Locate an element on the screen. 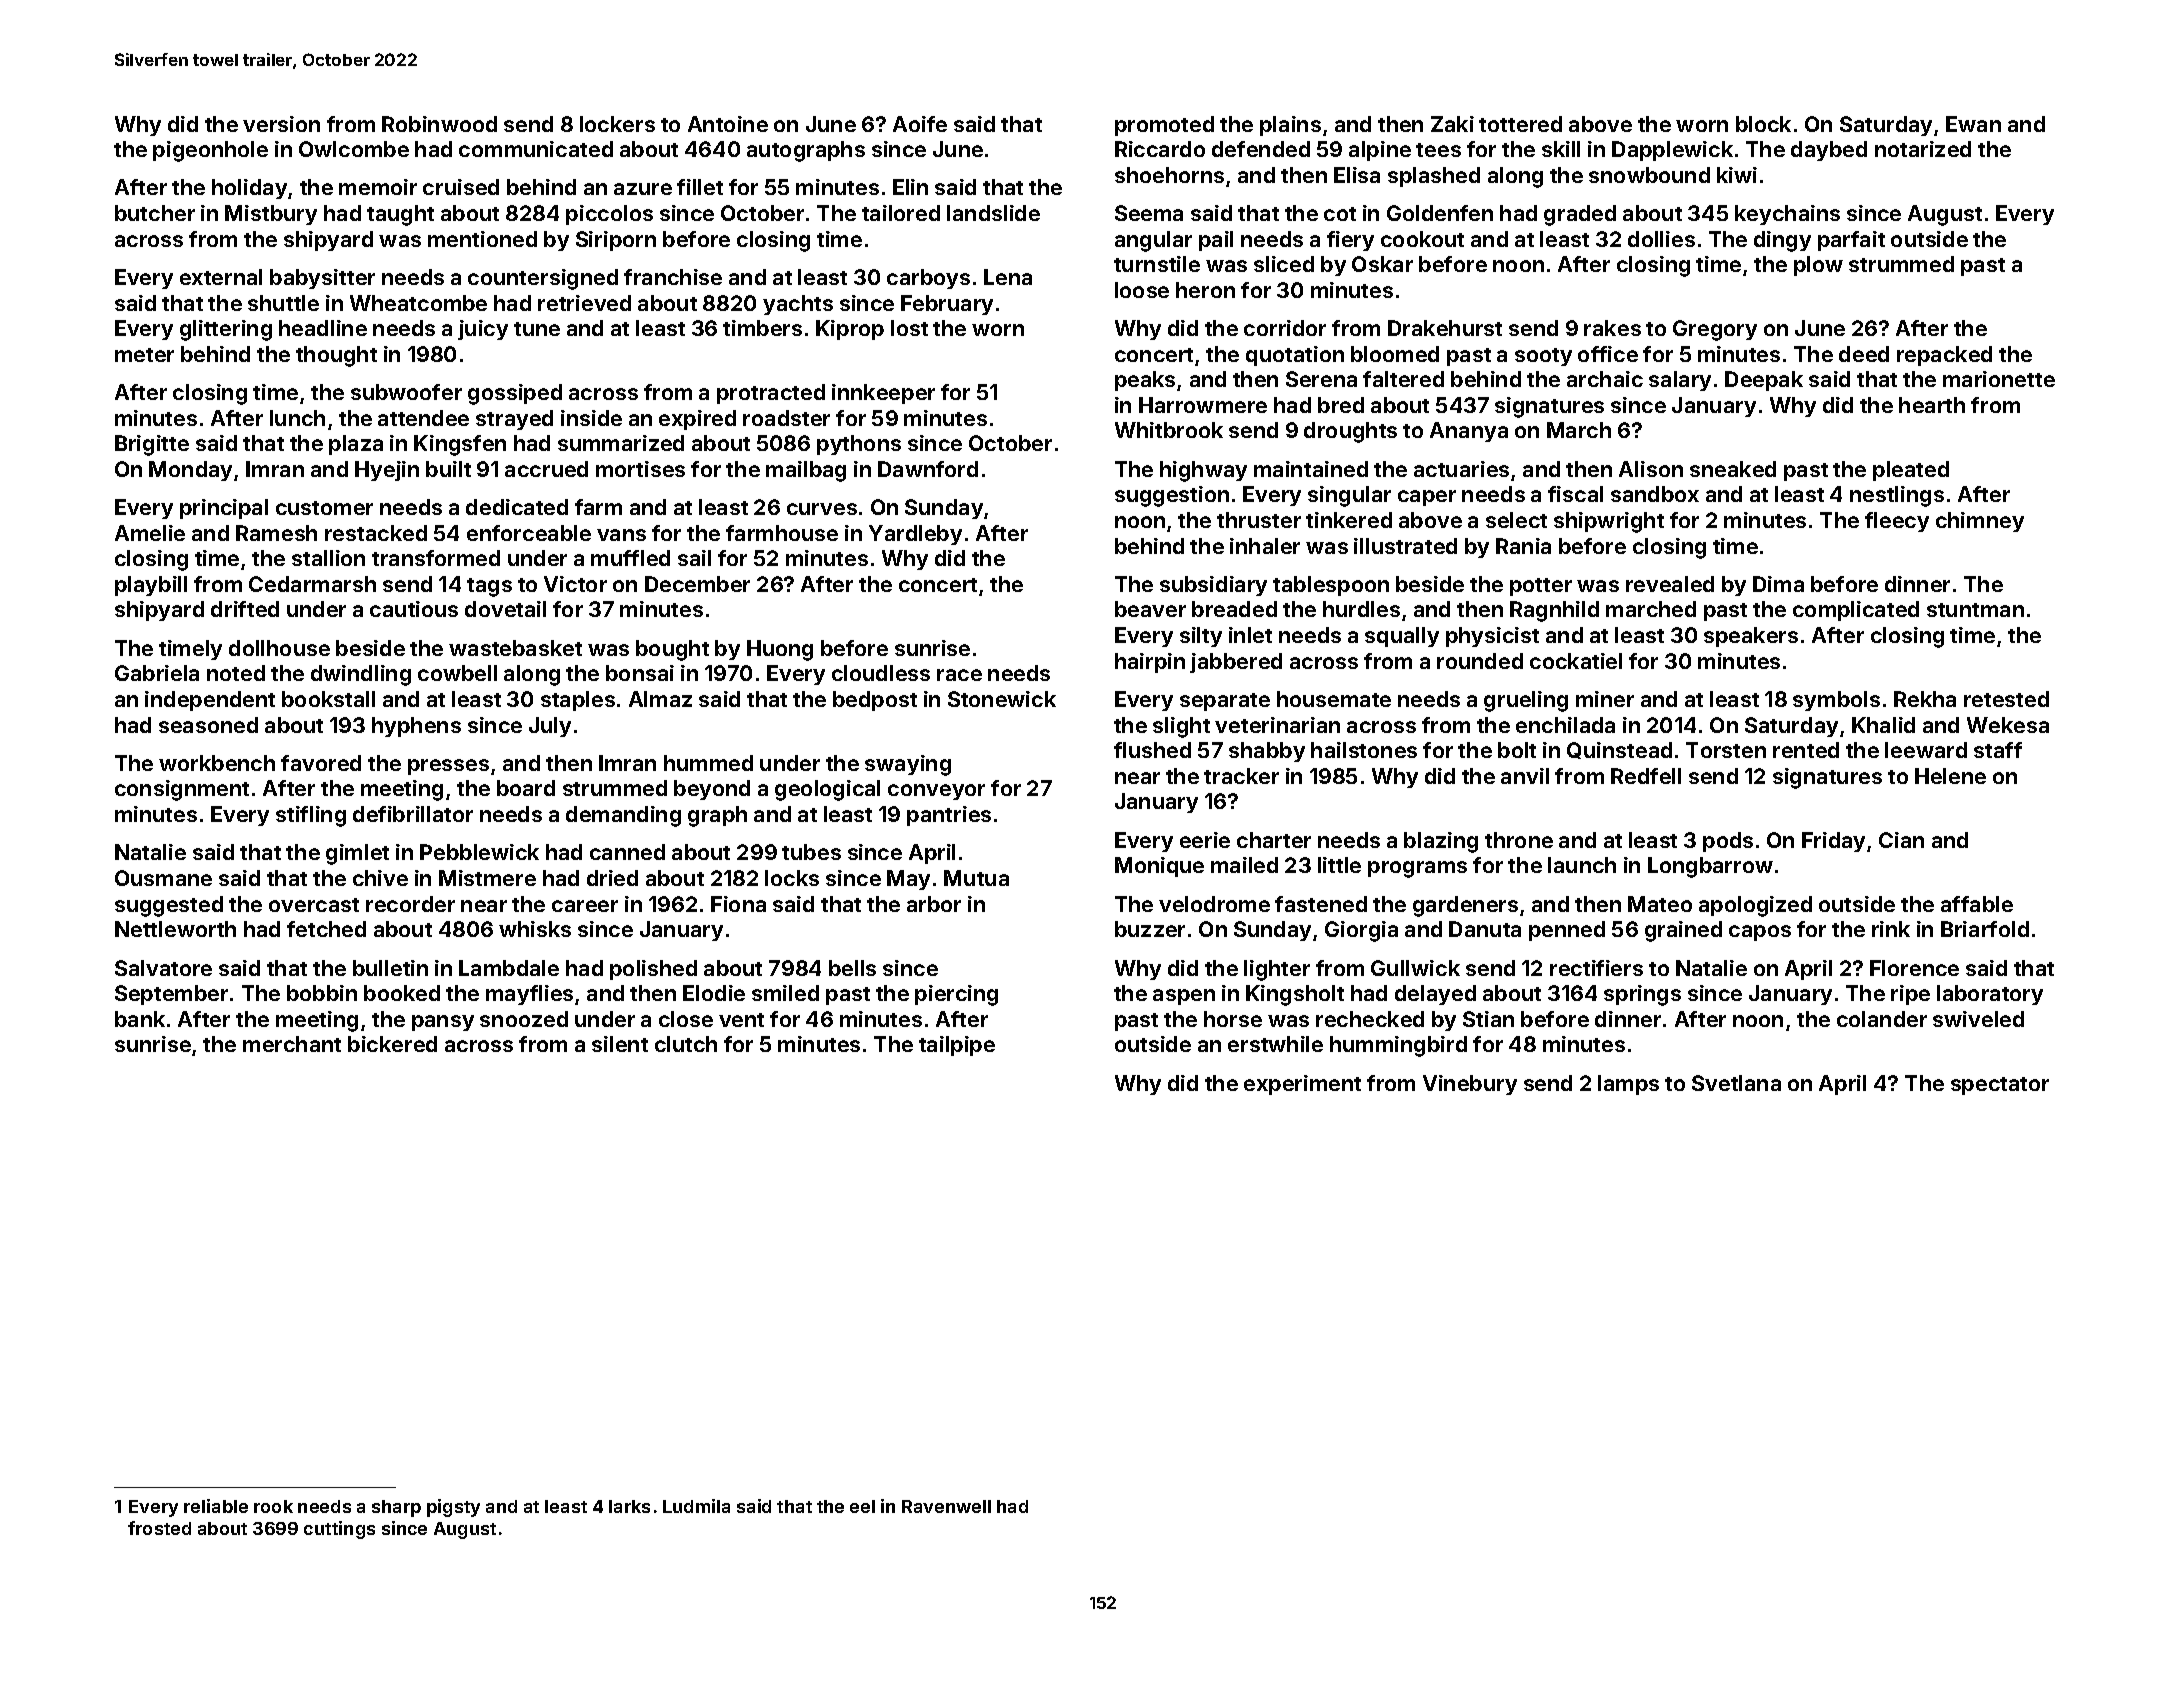 The image size is (2178, 1683). promoted is located at coordinates (1164, 126).
